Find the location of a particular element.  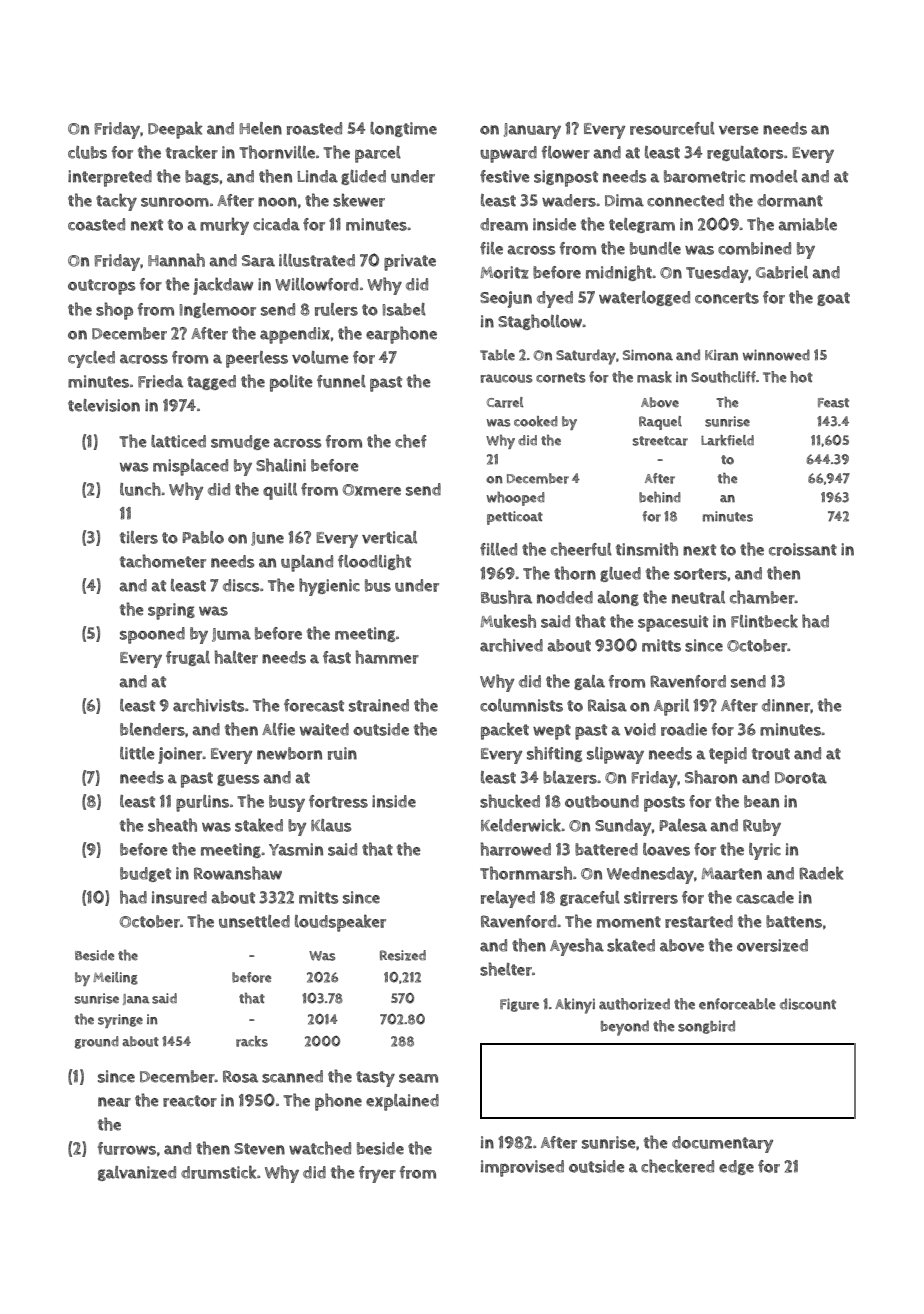

Deepak is located at coordinates (175, 130).
